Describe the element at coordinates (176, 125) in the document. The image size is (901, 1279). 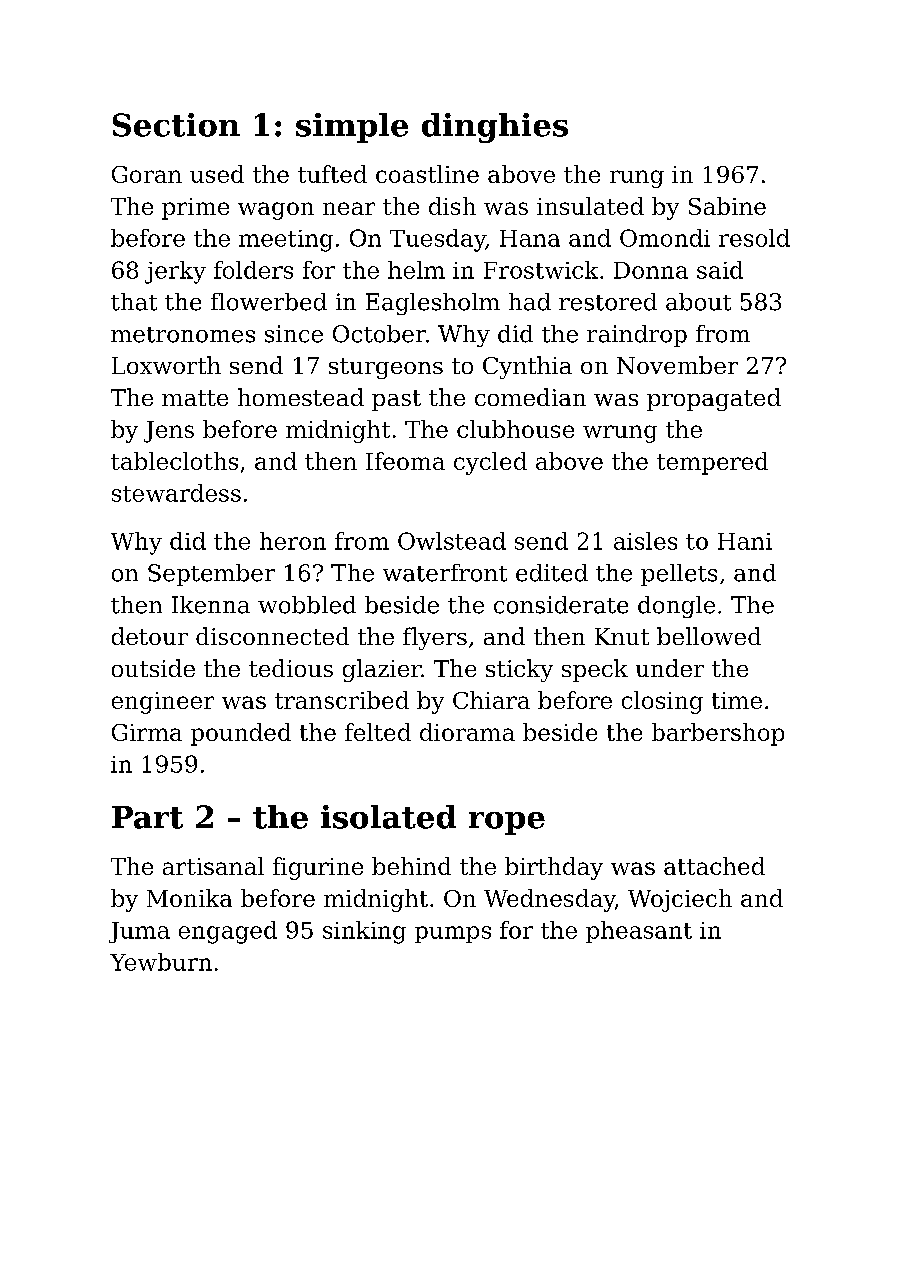
I see `Section` at that location.
